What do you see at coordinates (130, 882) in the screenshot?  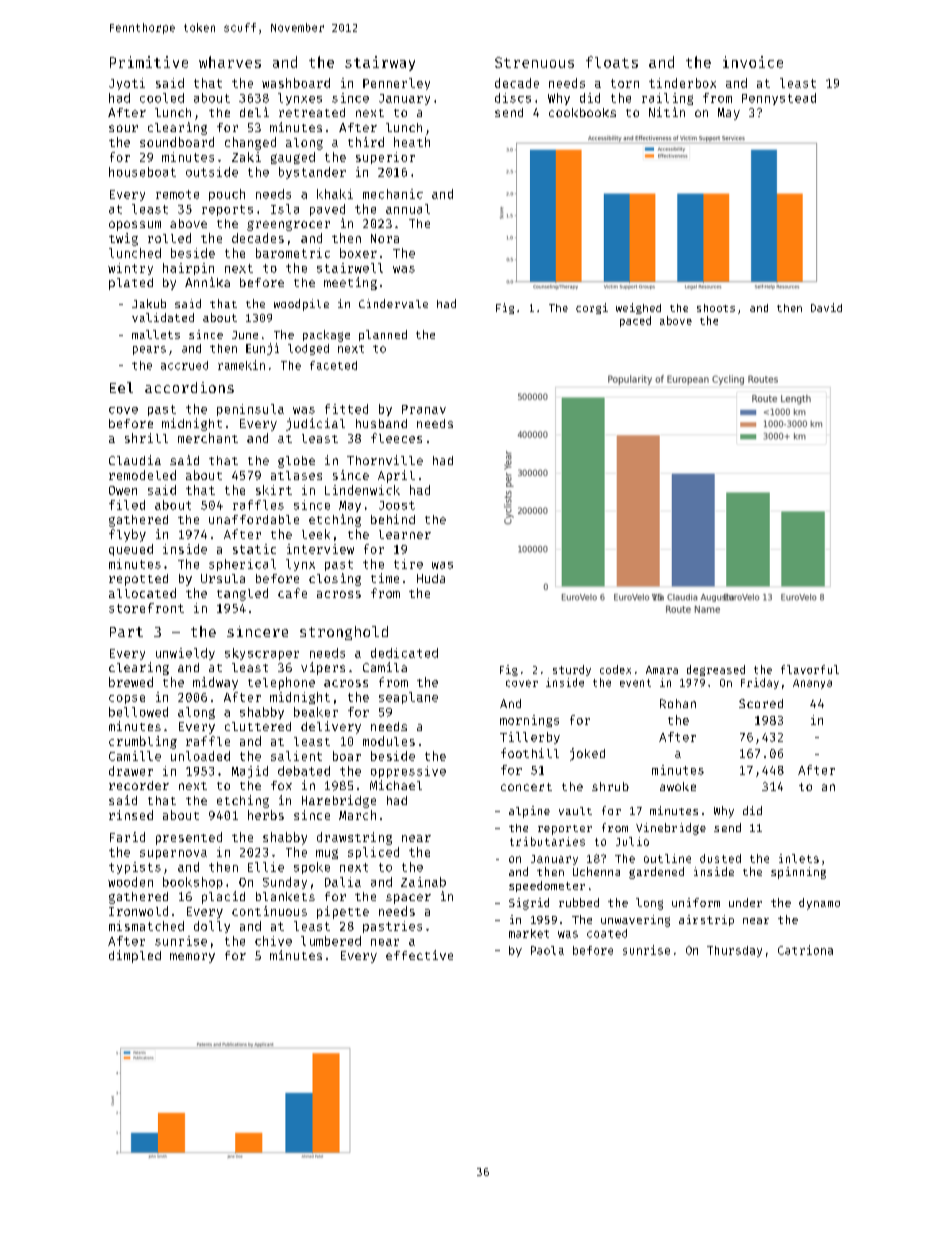 I see `wooden` at bounding box center [130, 882].
